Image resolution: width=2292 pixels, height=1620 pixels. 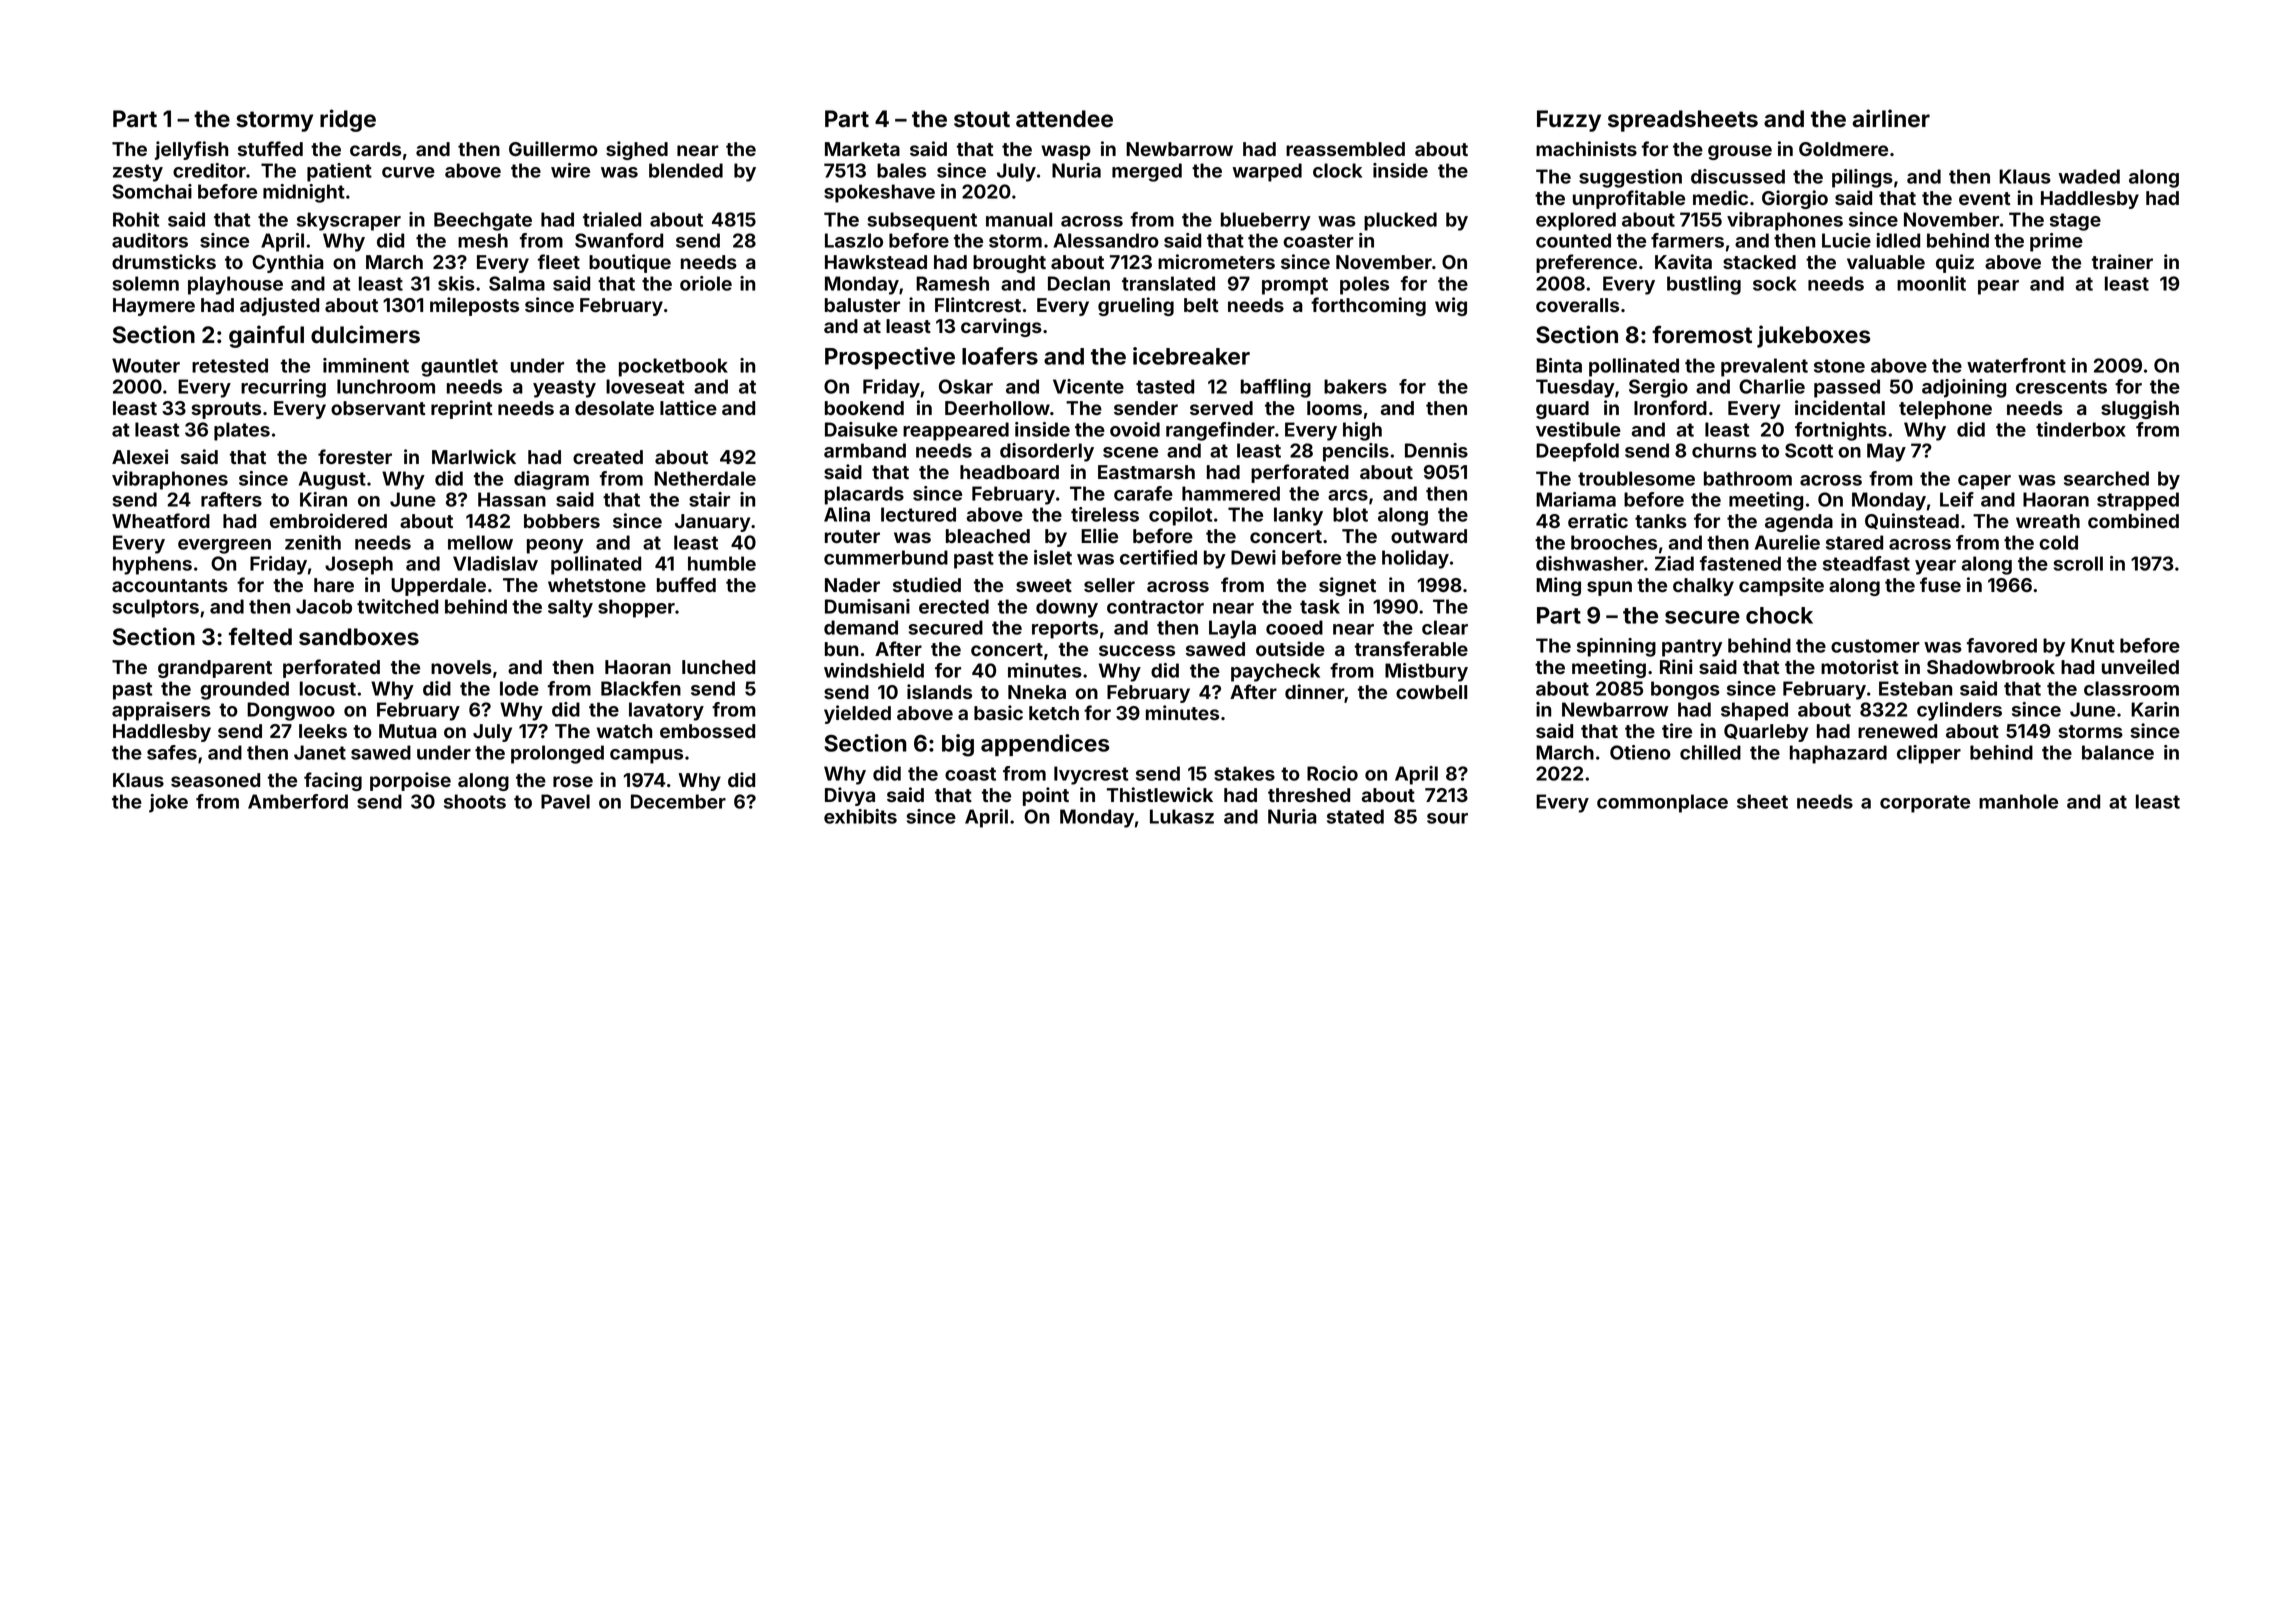 What do you see at coordinates (1991, 667) in the page?
I see `Shadowbrook` at bounding box center [1991, 667].
